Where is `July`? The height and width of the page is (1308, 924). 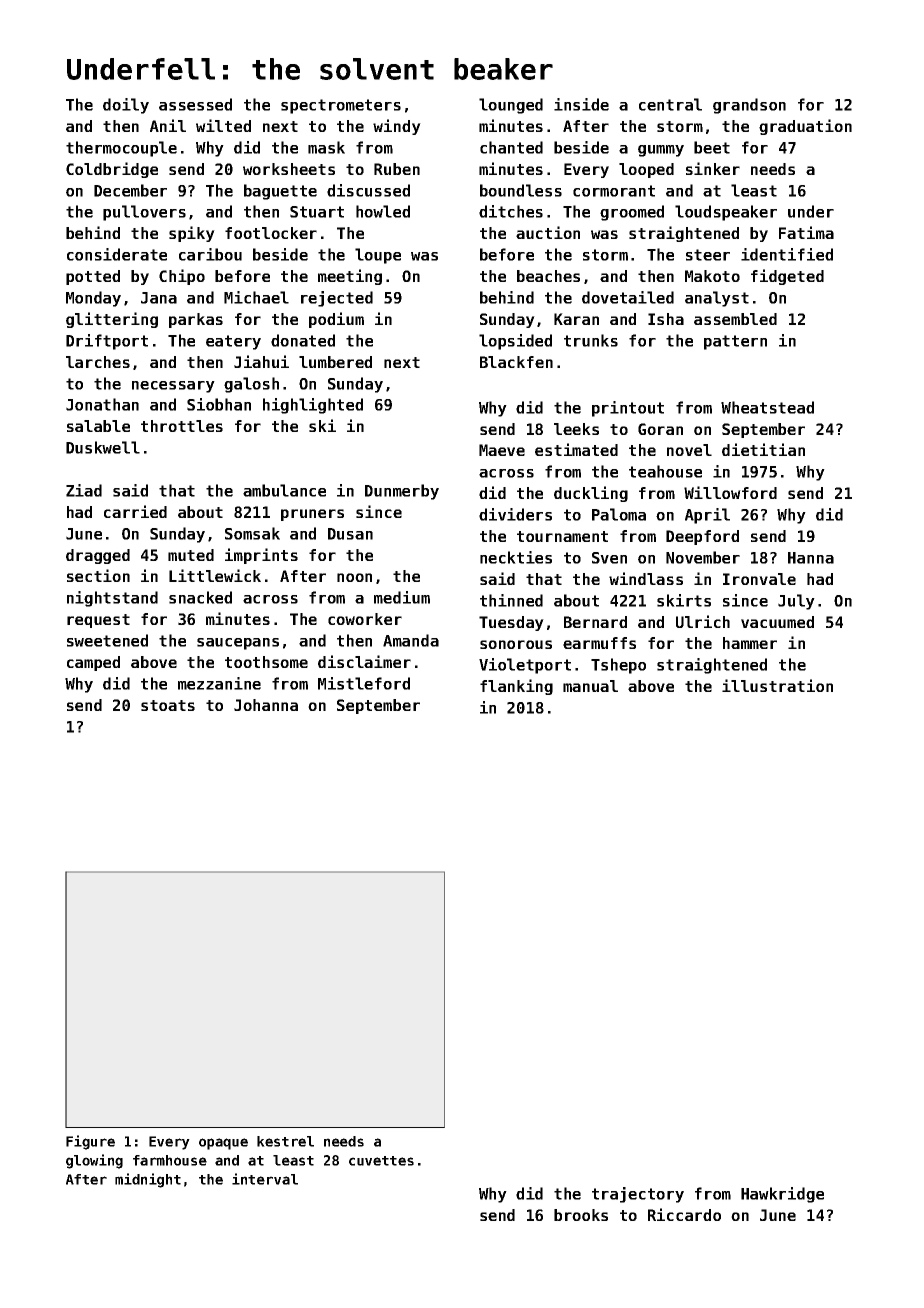 July is located at coordinates (796, 602).
